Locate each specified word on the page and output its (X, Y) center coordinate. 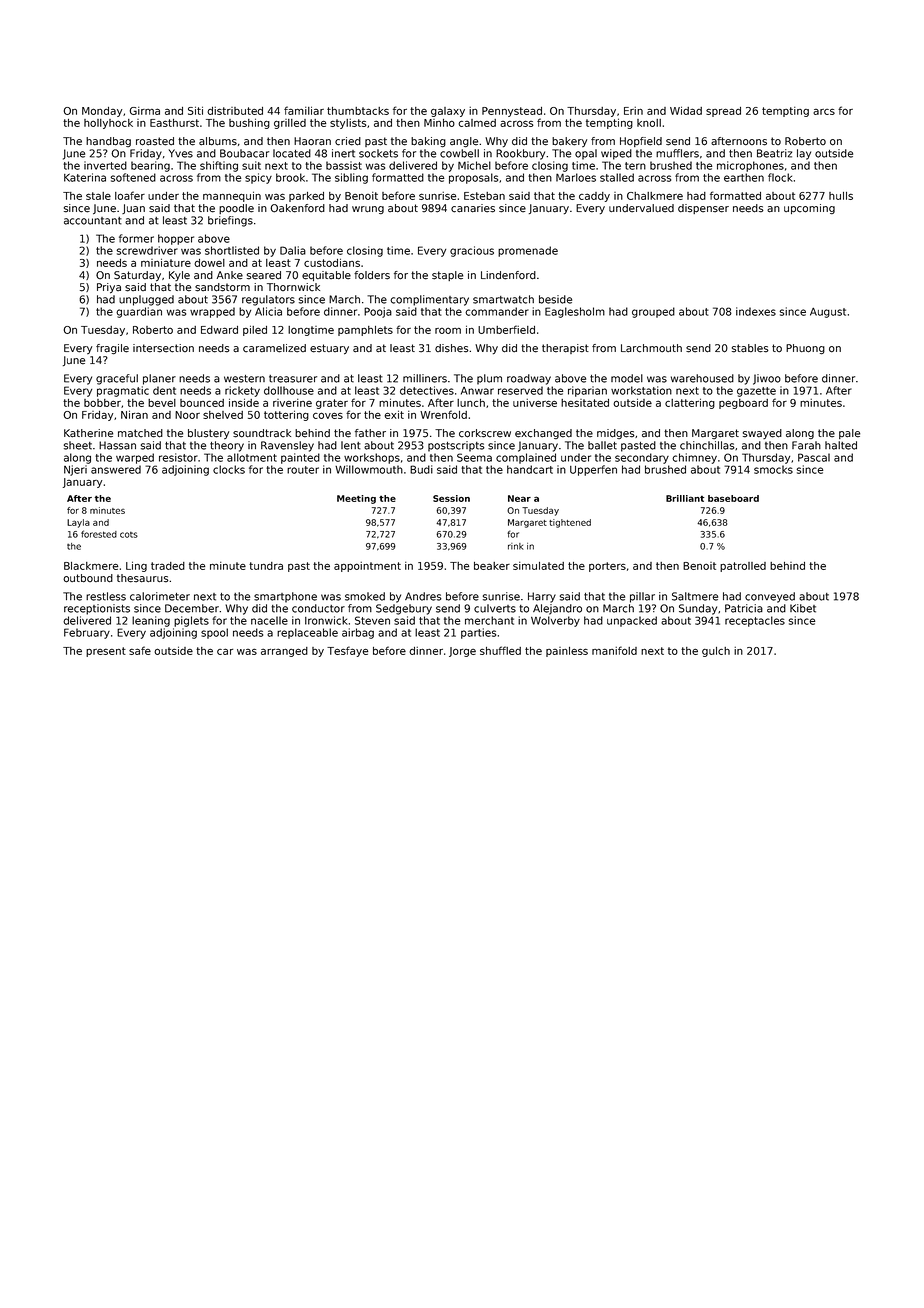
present (106, 652)
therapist (565, 349)
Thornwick (293, 287)
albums (218, 141)
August (828, 313)
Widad (686, 110)
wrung (368, 210)
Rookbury (520, 154)
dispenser (703, 209)
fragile (112, 349)
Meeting (356, 499)
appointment (367, 567)
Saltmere (695, 596)
